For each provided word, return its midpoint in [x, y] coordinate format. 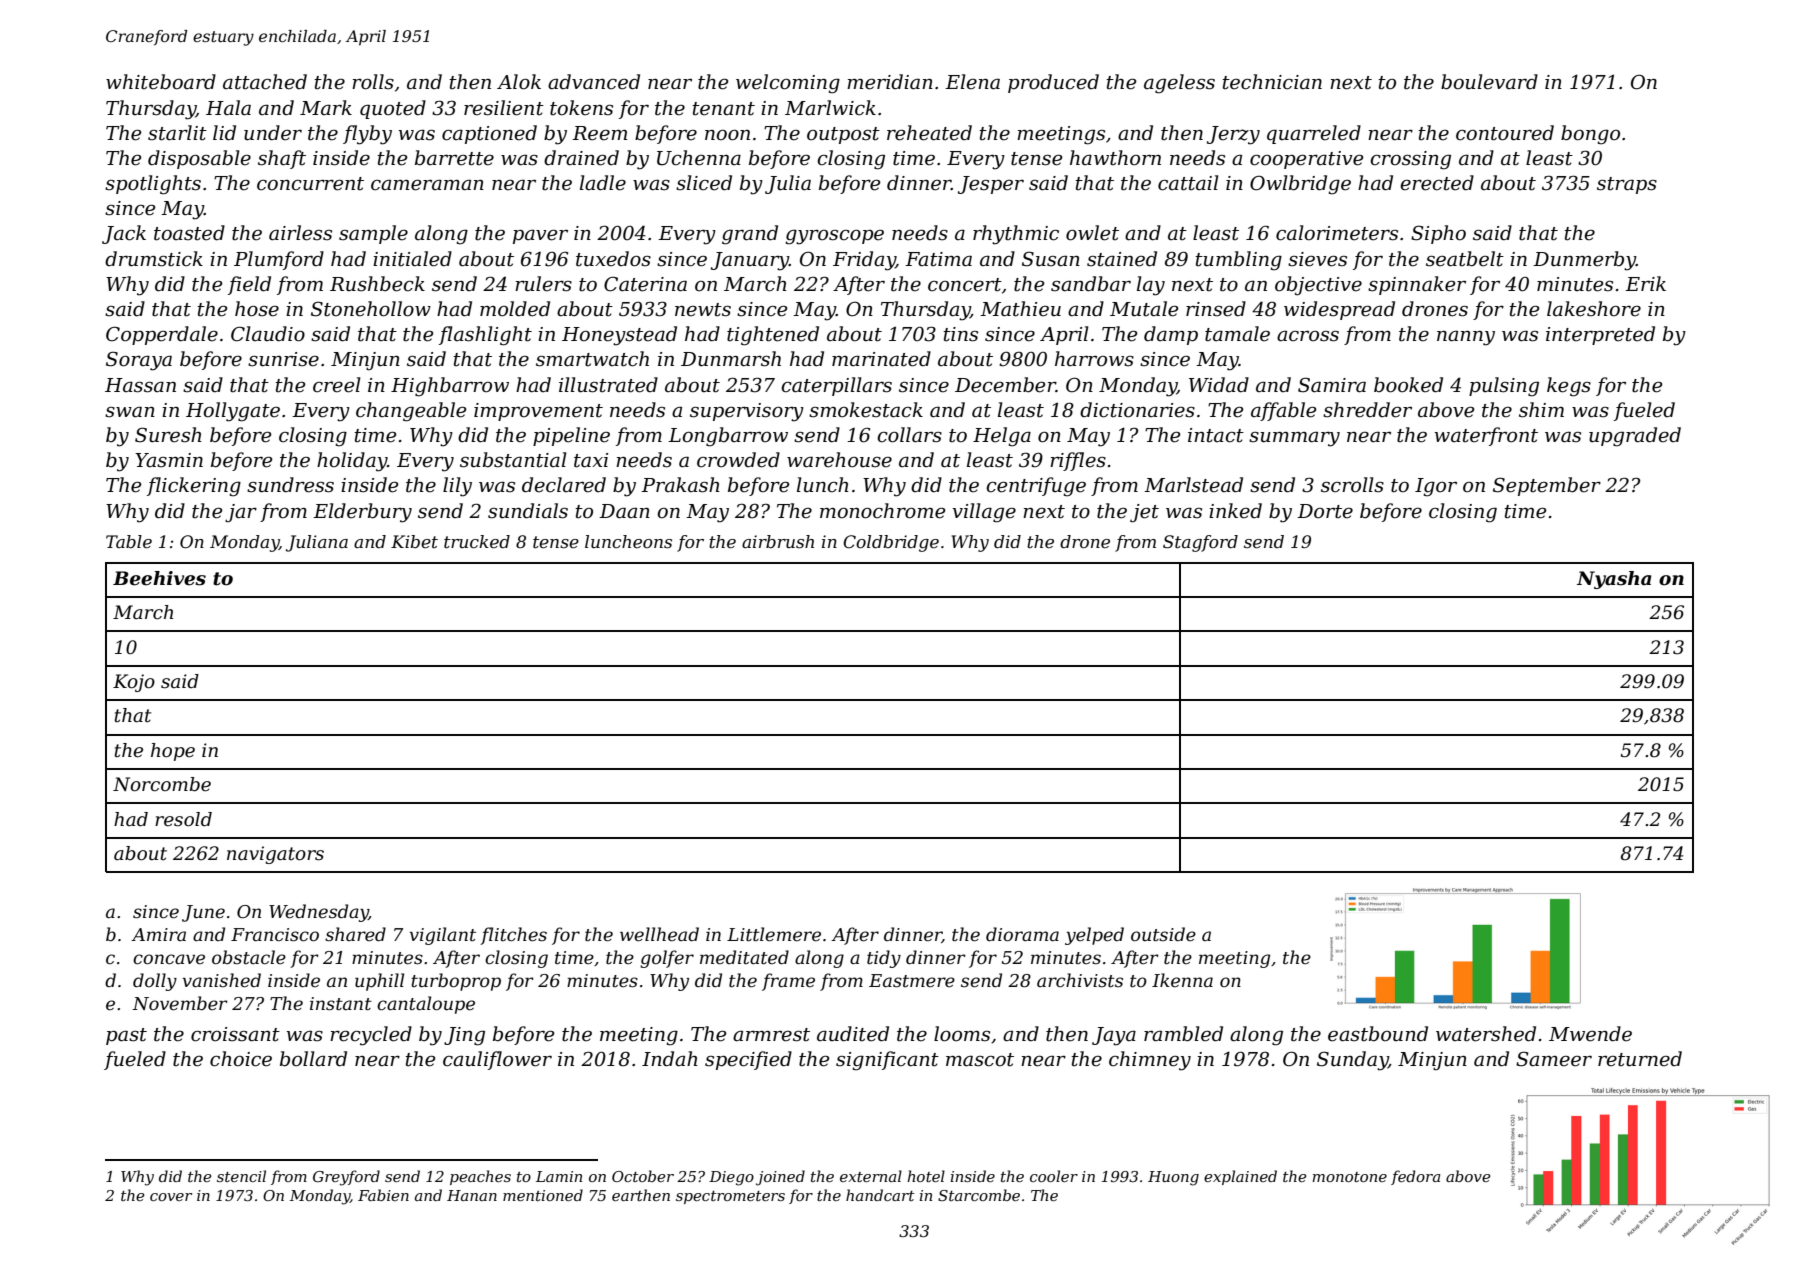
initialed [412, 259]
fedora [1415, 1177]
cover [171, 1197]
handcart [880, 1195]
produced [1053, 83]
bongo [1590, 135]
